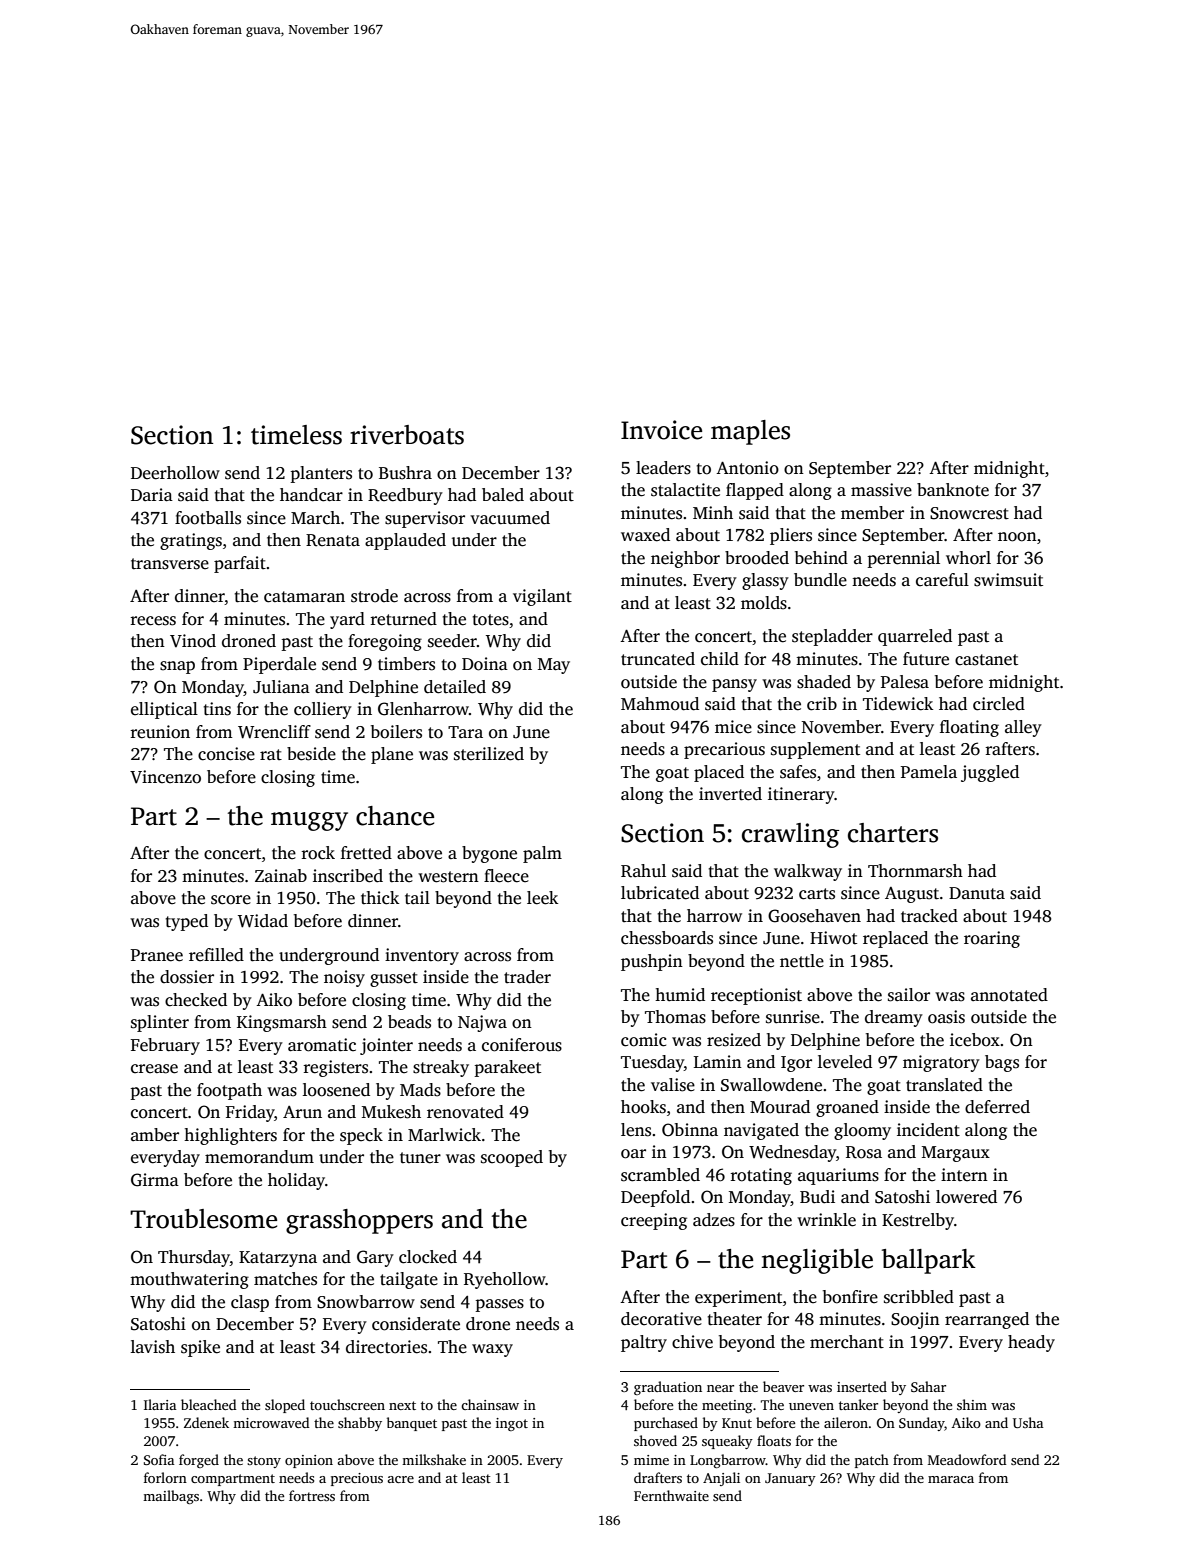  I want to click on forlorn, so click(165, 1477).
